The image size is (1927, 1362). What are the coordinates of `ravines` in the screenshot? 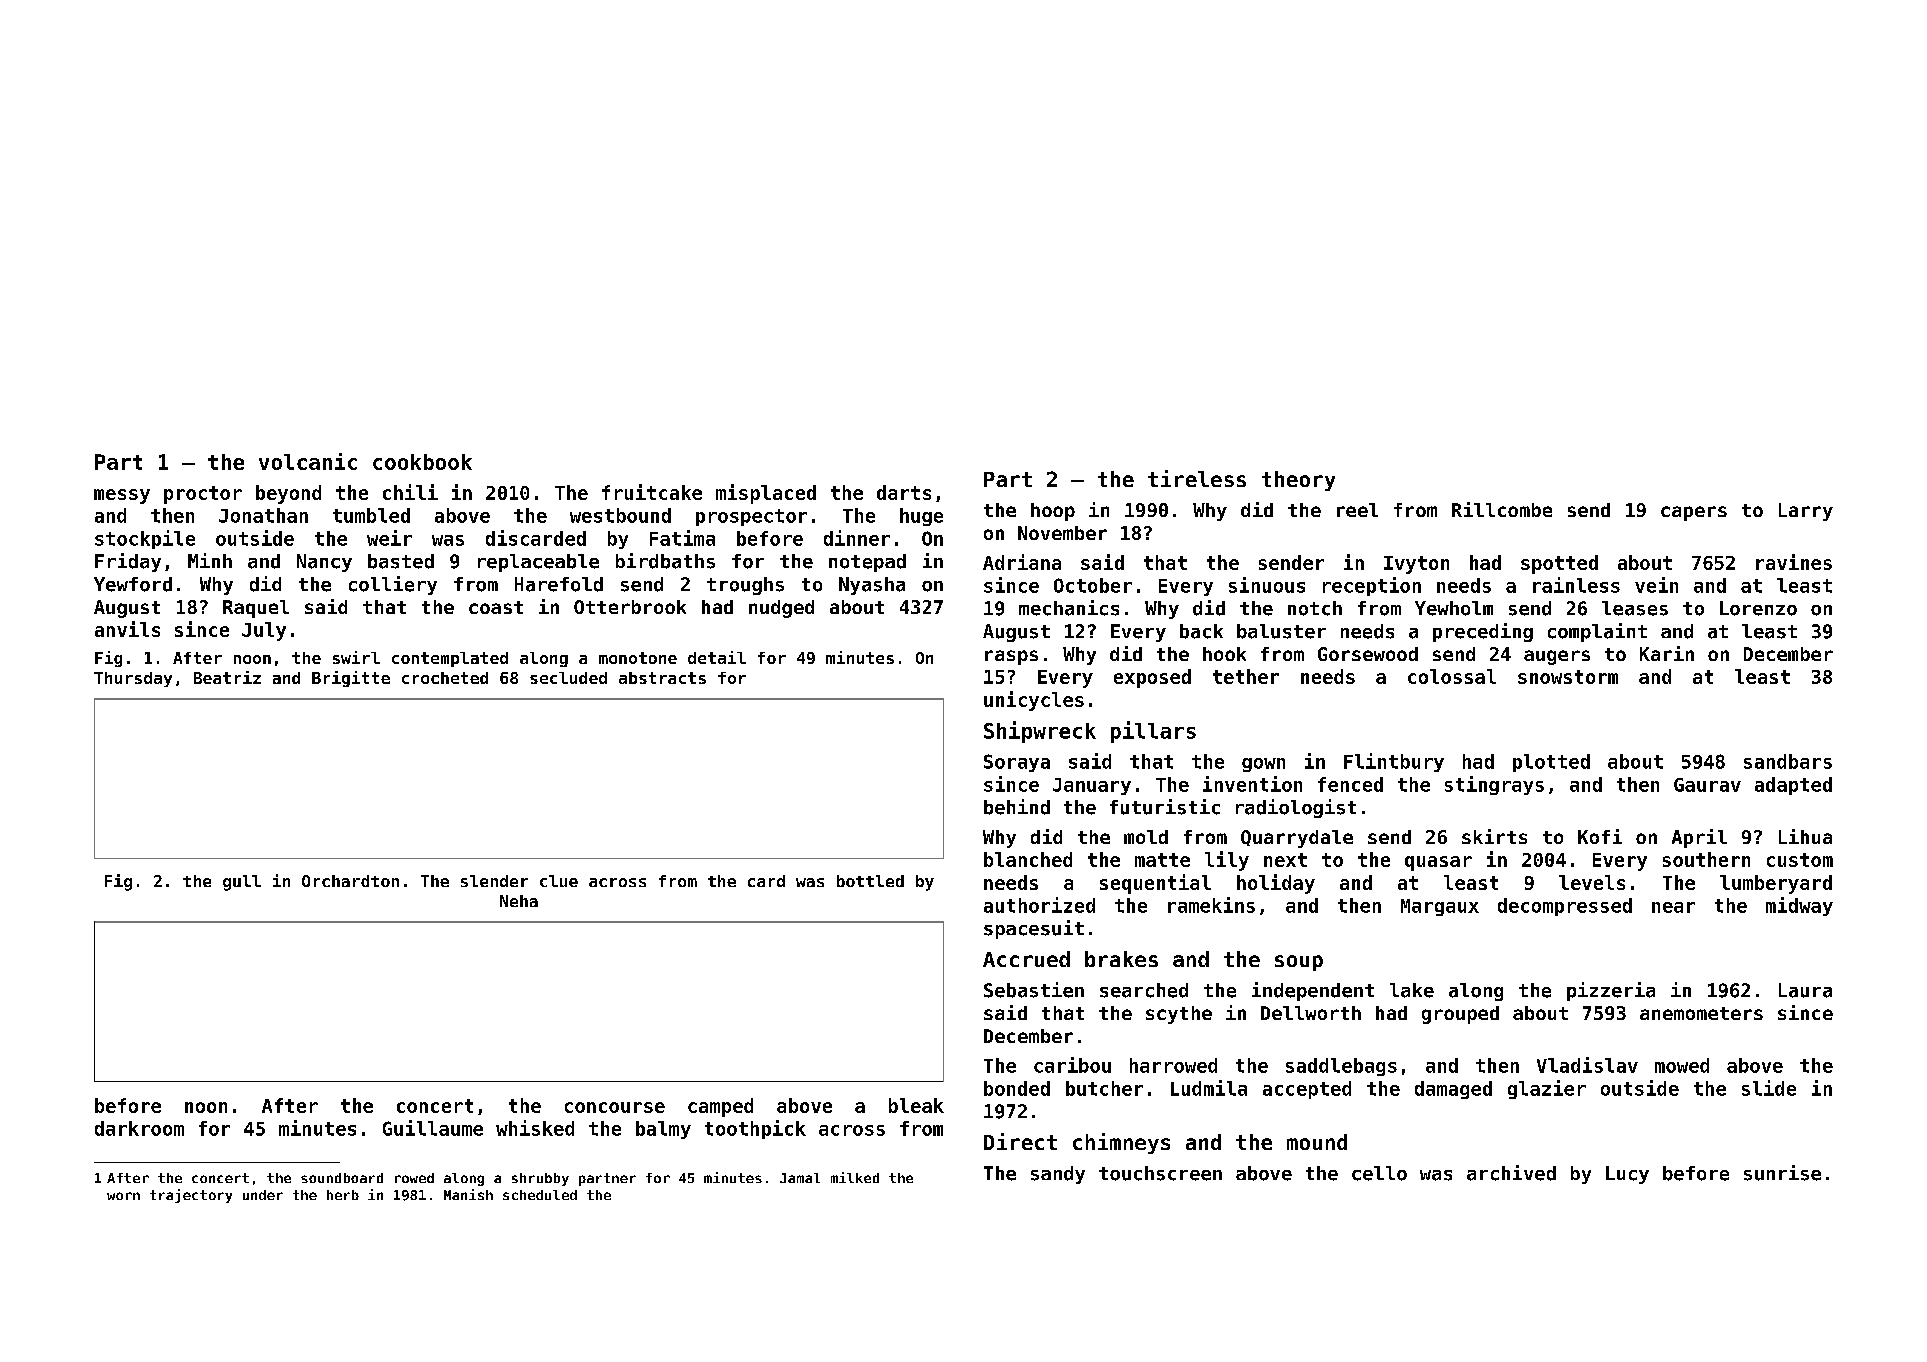 It's located at (1794, 562).
